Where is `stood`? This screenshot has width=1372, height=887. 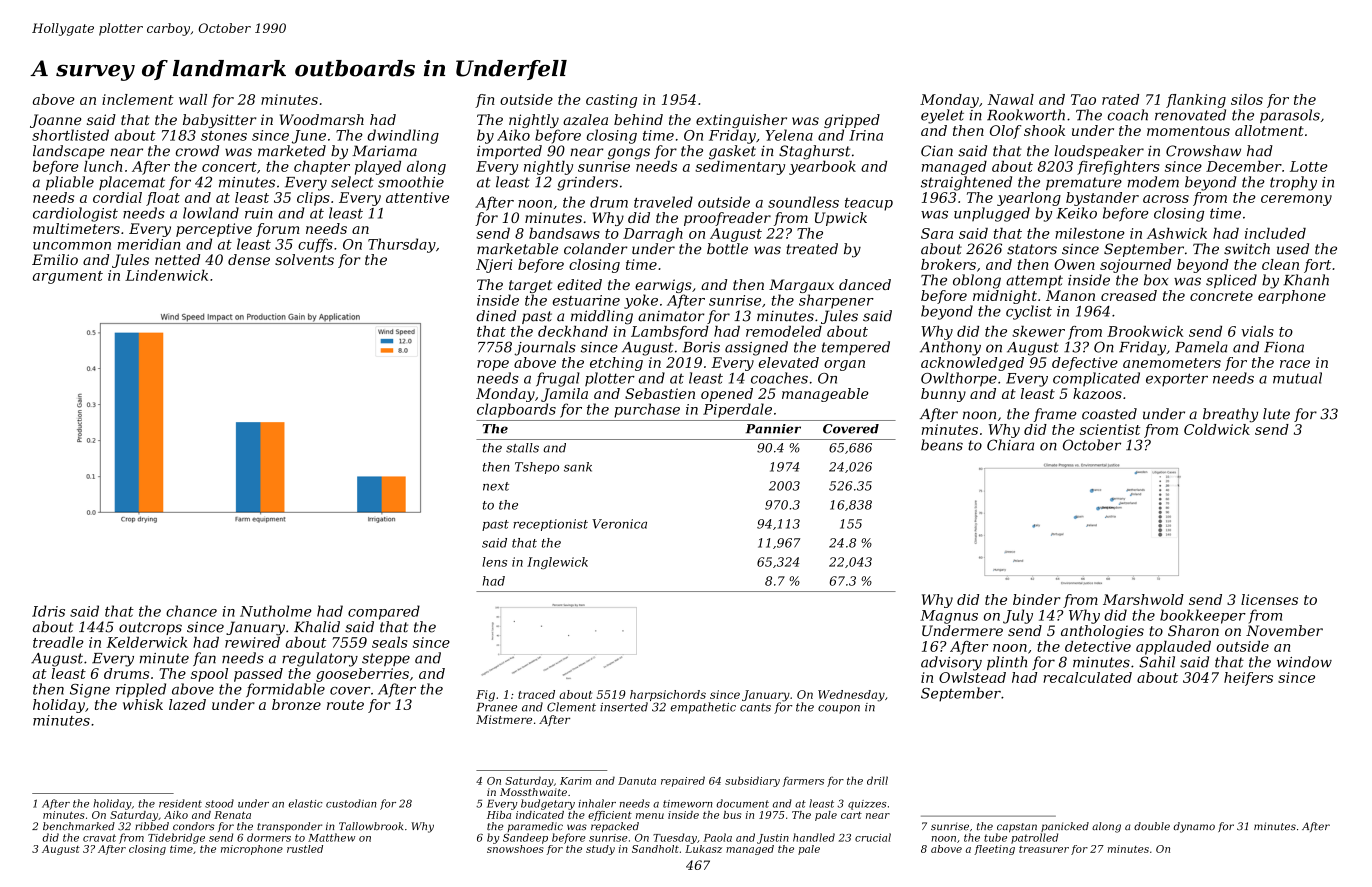
stood is located at coordinates (219, 803).
